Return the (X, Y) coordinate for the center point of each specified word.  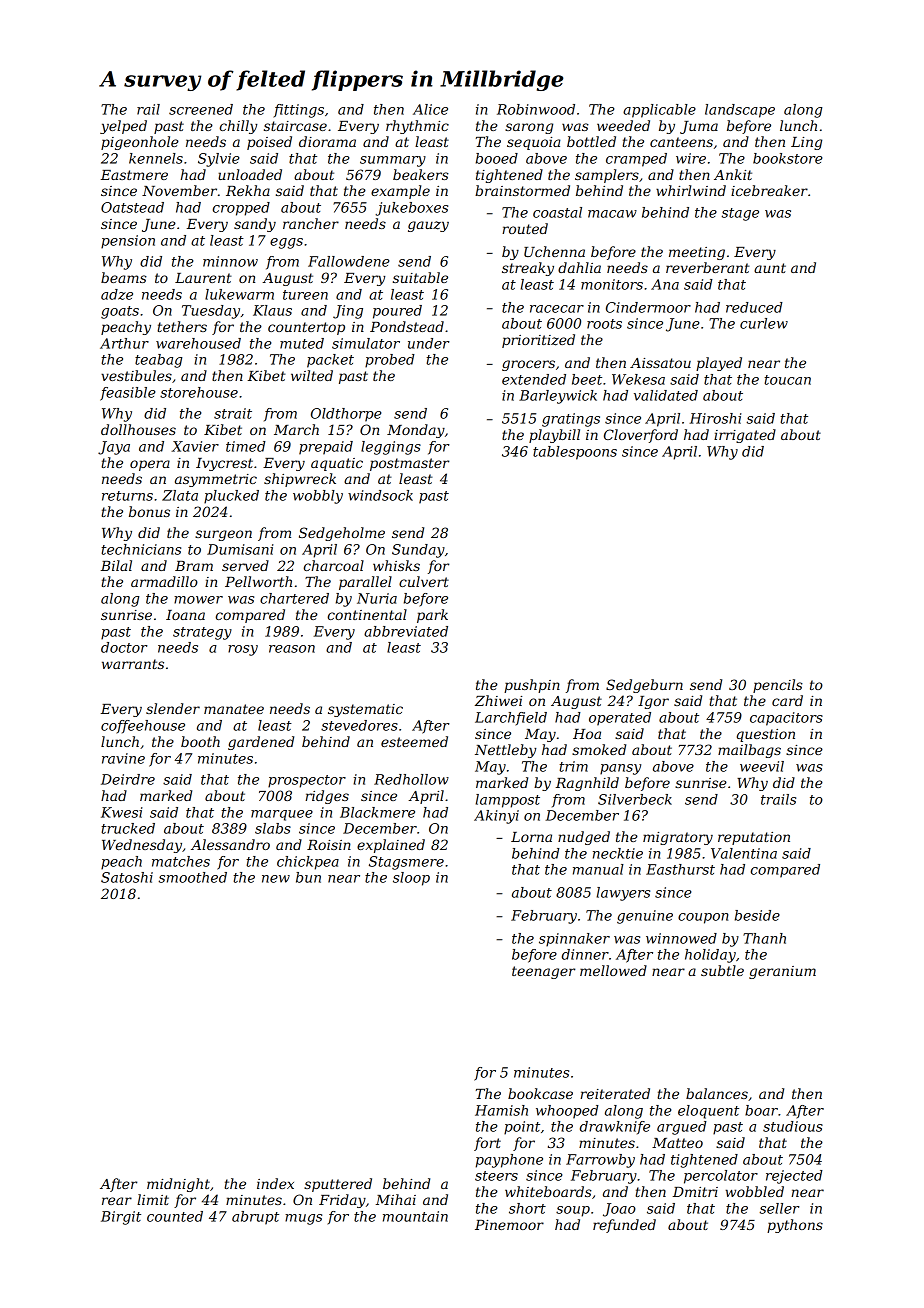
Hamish (501, 1110)
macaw (612, 214)
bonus (149, 511)
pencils (778, 686)
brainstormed (522, 190)
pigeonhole (140, 143)
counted (175, 1216)
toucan (787, 380)
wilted (312, 375)
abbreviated (406, 631)
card (787, 700)
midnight (178, 1185)
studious (793, 1126)
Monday (416, 431)
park (432, 616)
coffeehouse (143, 727)
